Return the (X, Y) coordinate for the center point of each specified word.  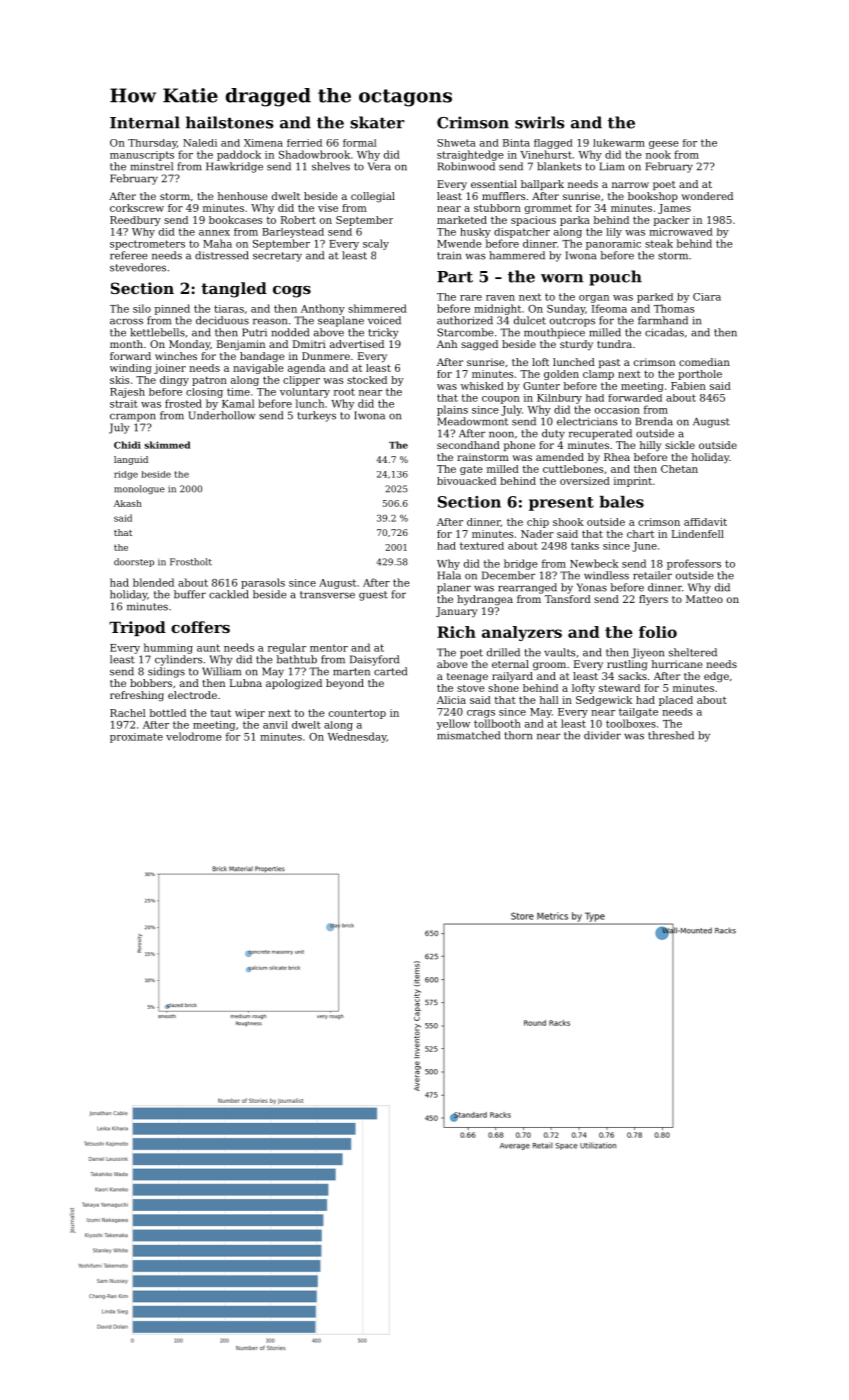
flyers (653, 600)
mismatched (468, 735)
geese (664, 145)
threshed (671, 735)
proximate (136, 738)
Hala (449, 575)
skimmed (167, 445)
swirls (539, 122)
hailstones (229, 122)
